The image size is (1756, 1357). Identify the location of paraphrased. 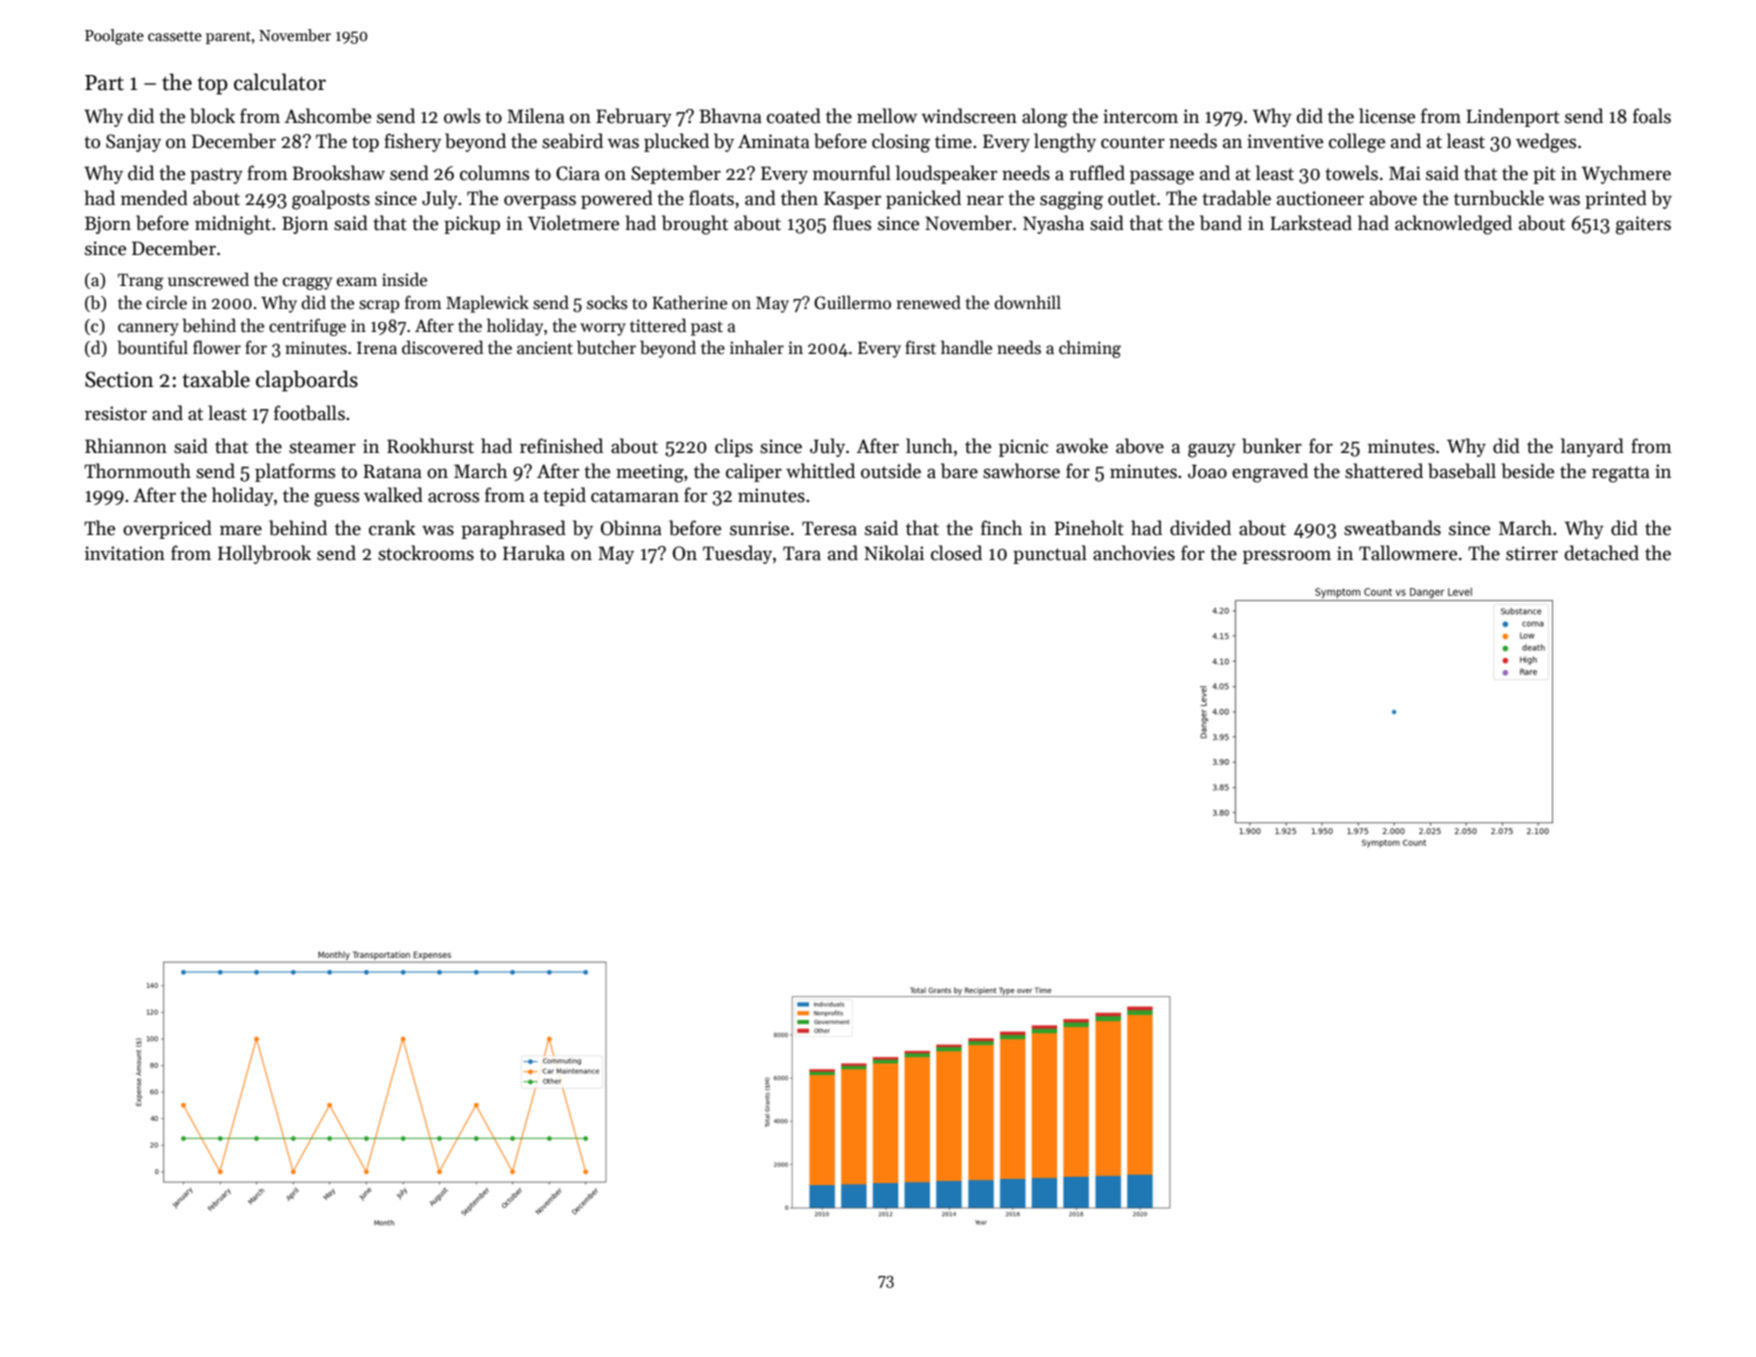
(513, 529).
